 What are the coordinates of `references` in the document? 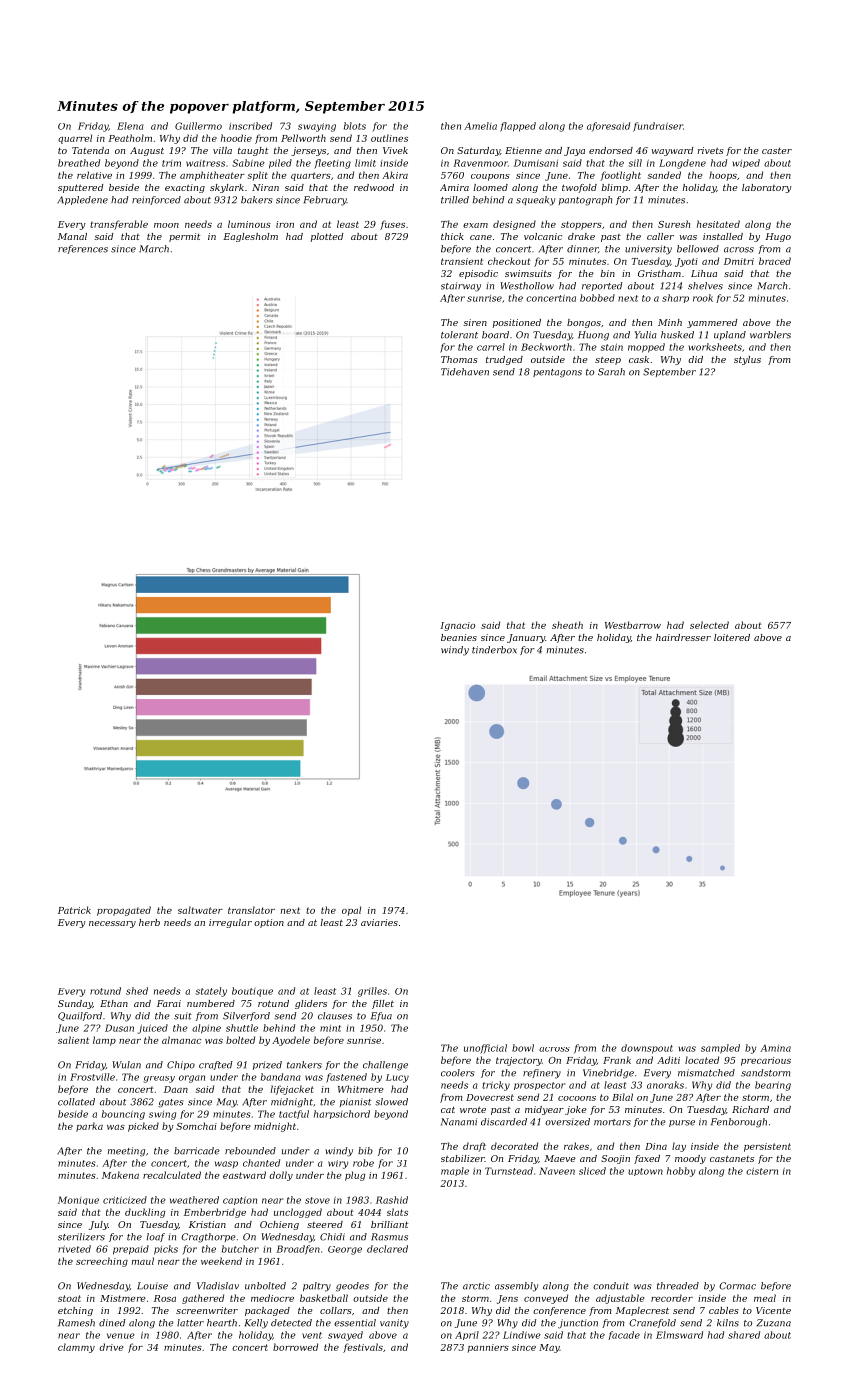 It's located at (83, 249).
